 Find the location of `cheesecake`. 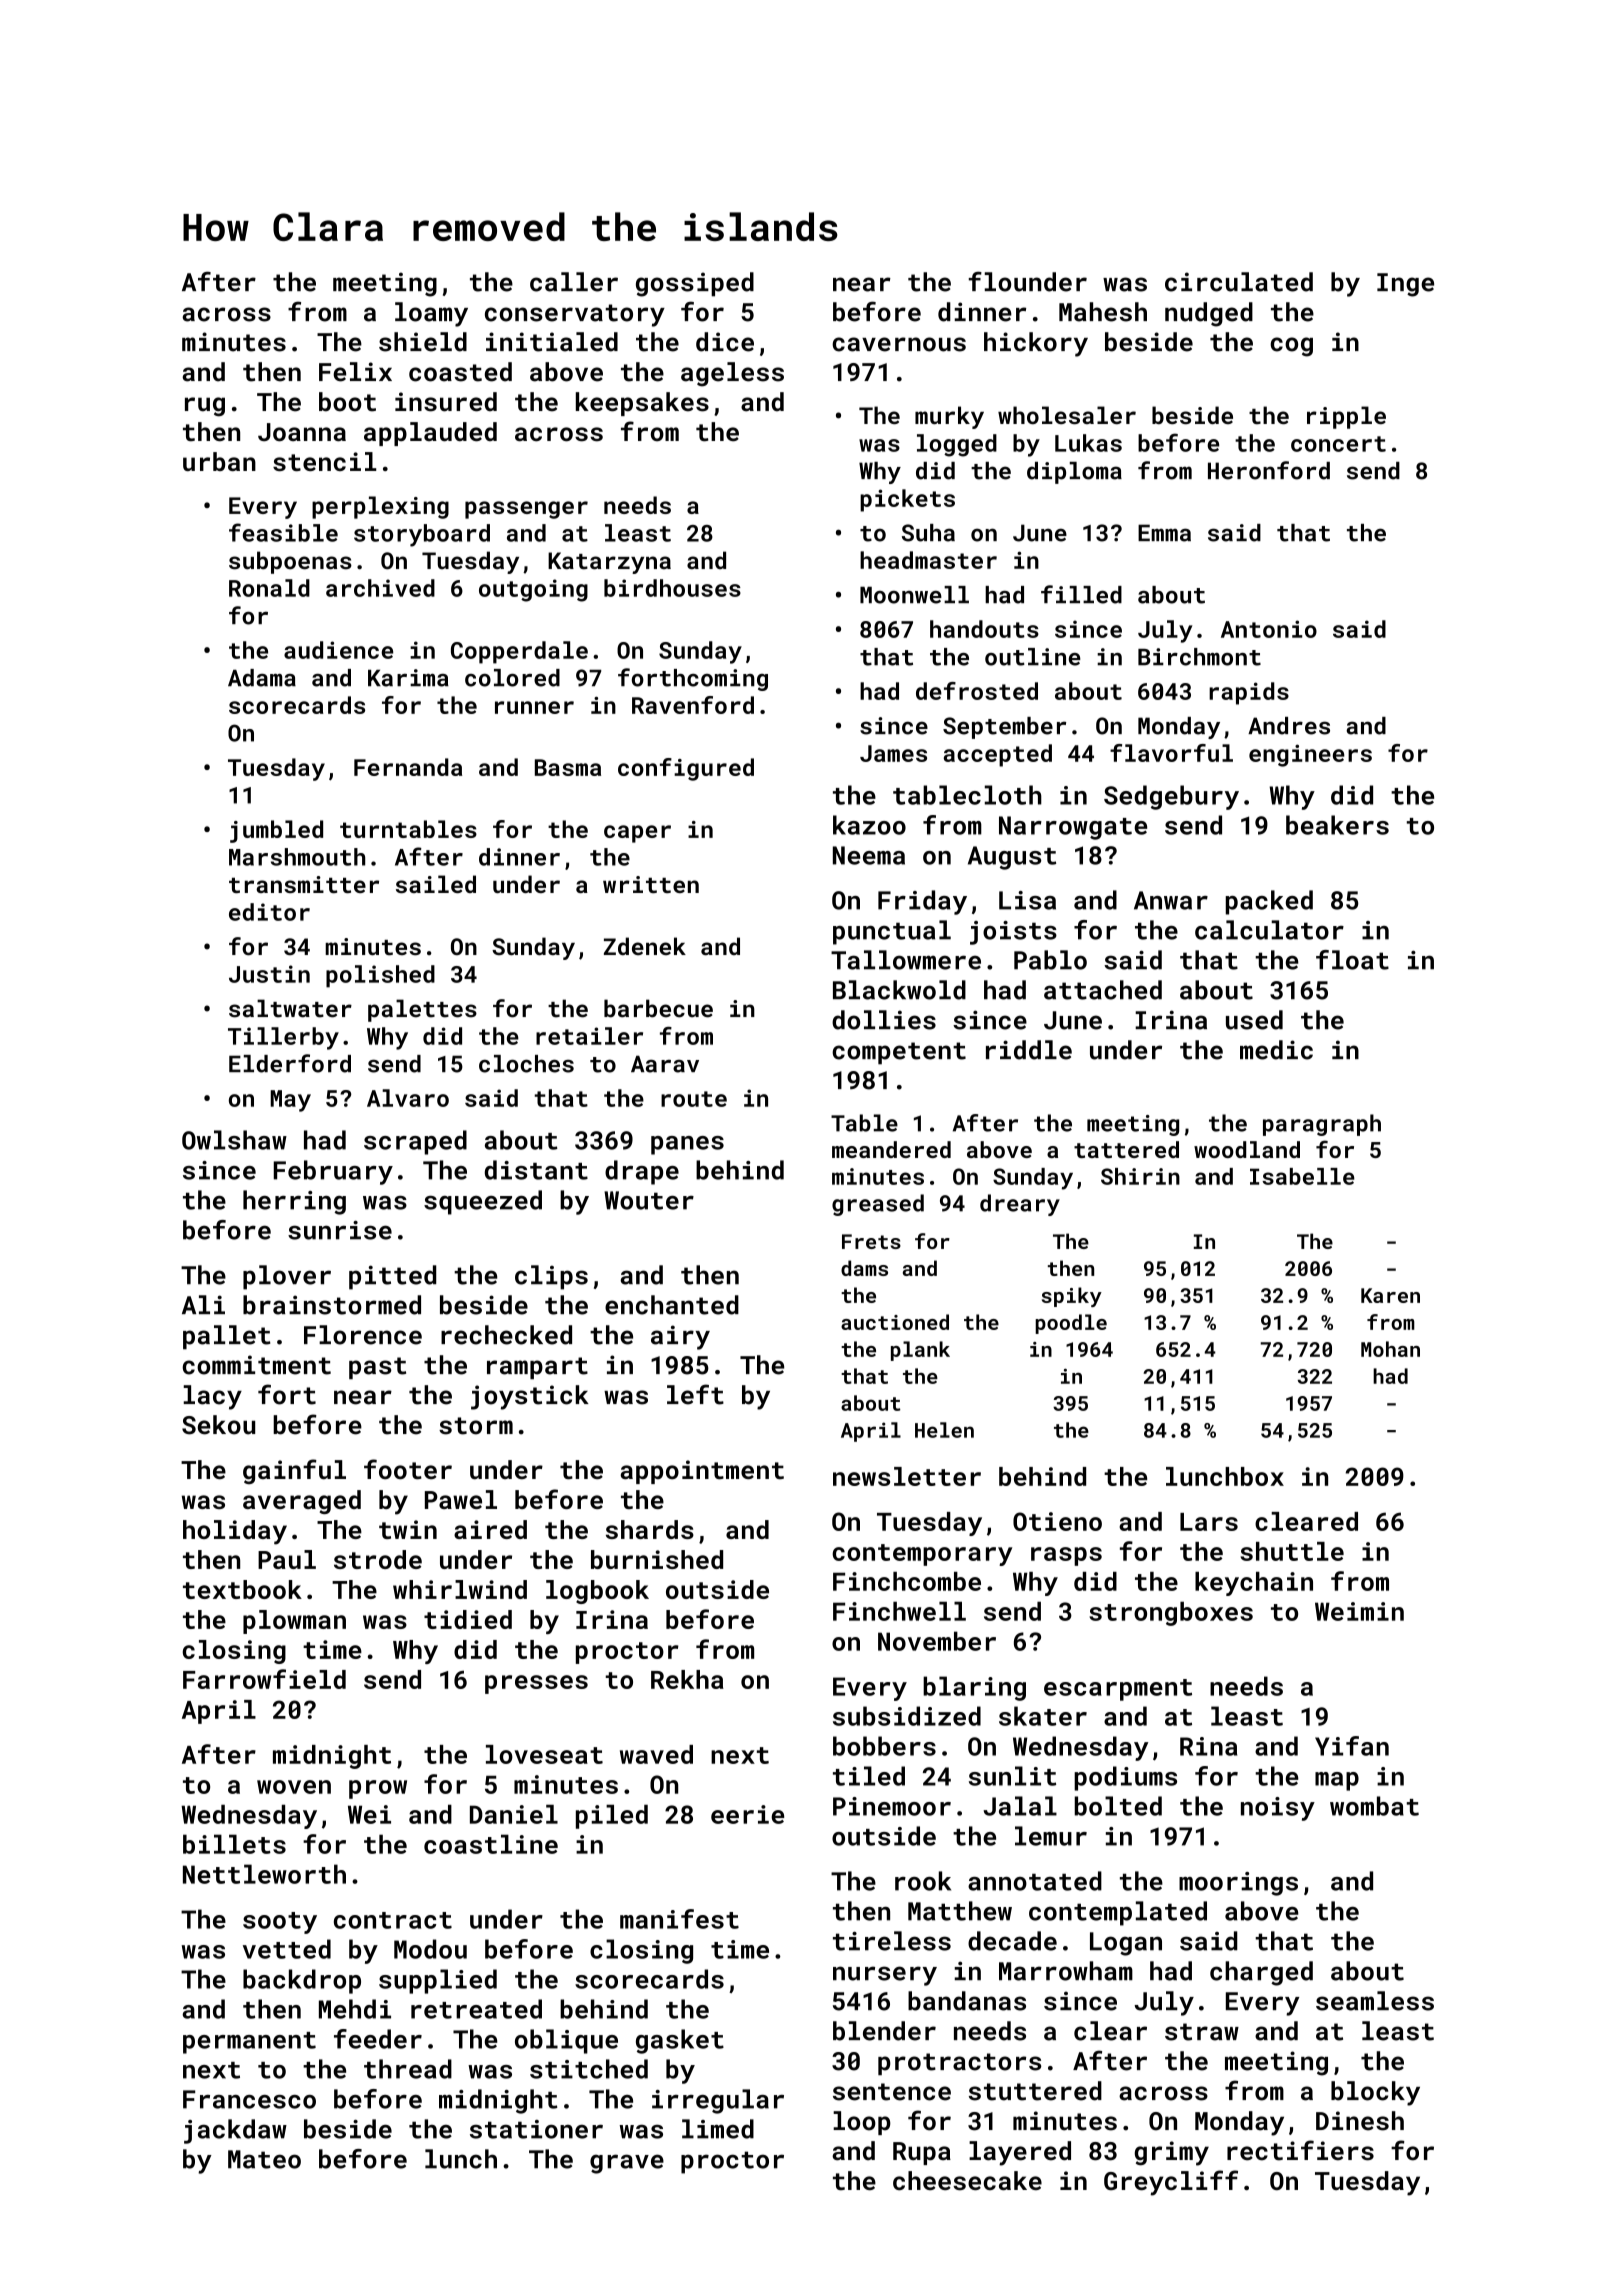

cheesecake is located at coordinates (967, 2181).
